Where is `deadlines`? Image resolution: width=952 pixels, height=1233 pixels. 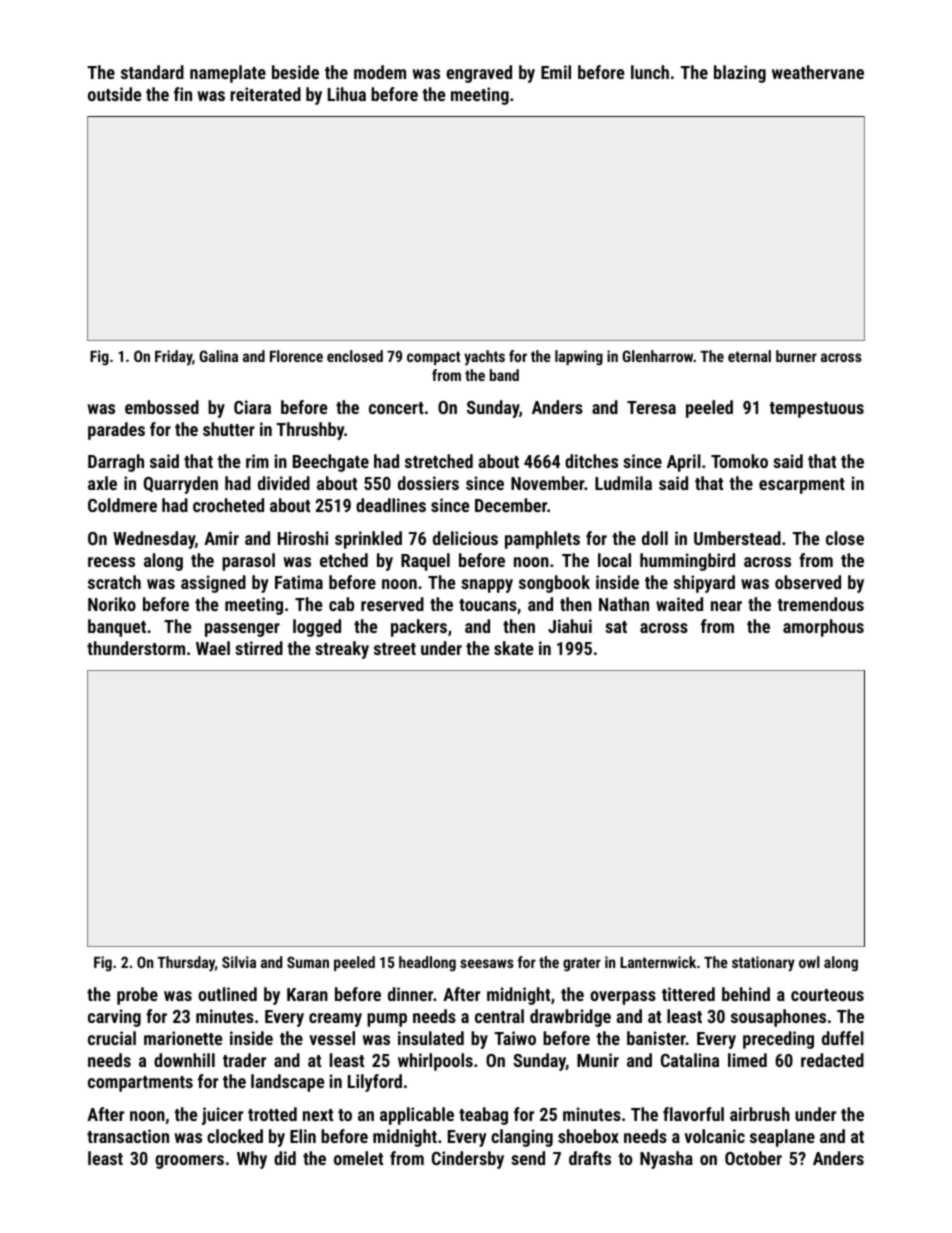
deadlines is located at coordinates (391, 505).
